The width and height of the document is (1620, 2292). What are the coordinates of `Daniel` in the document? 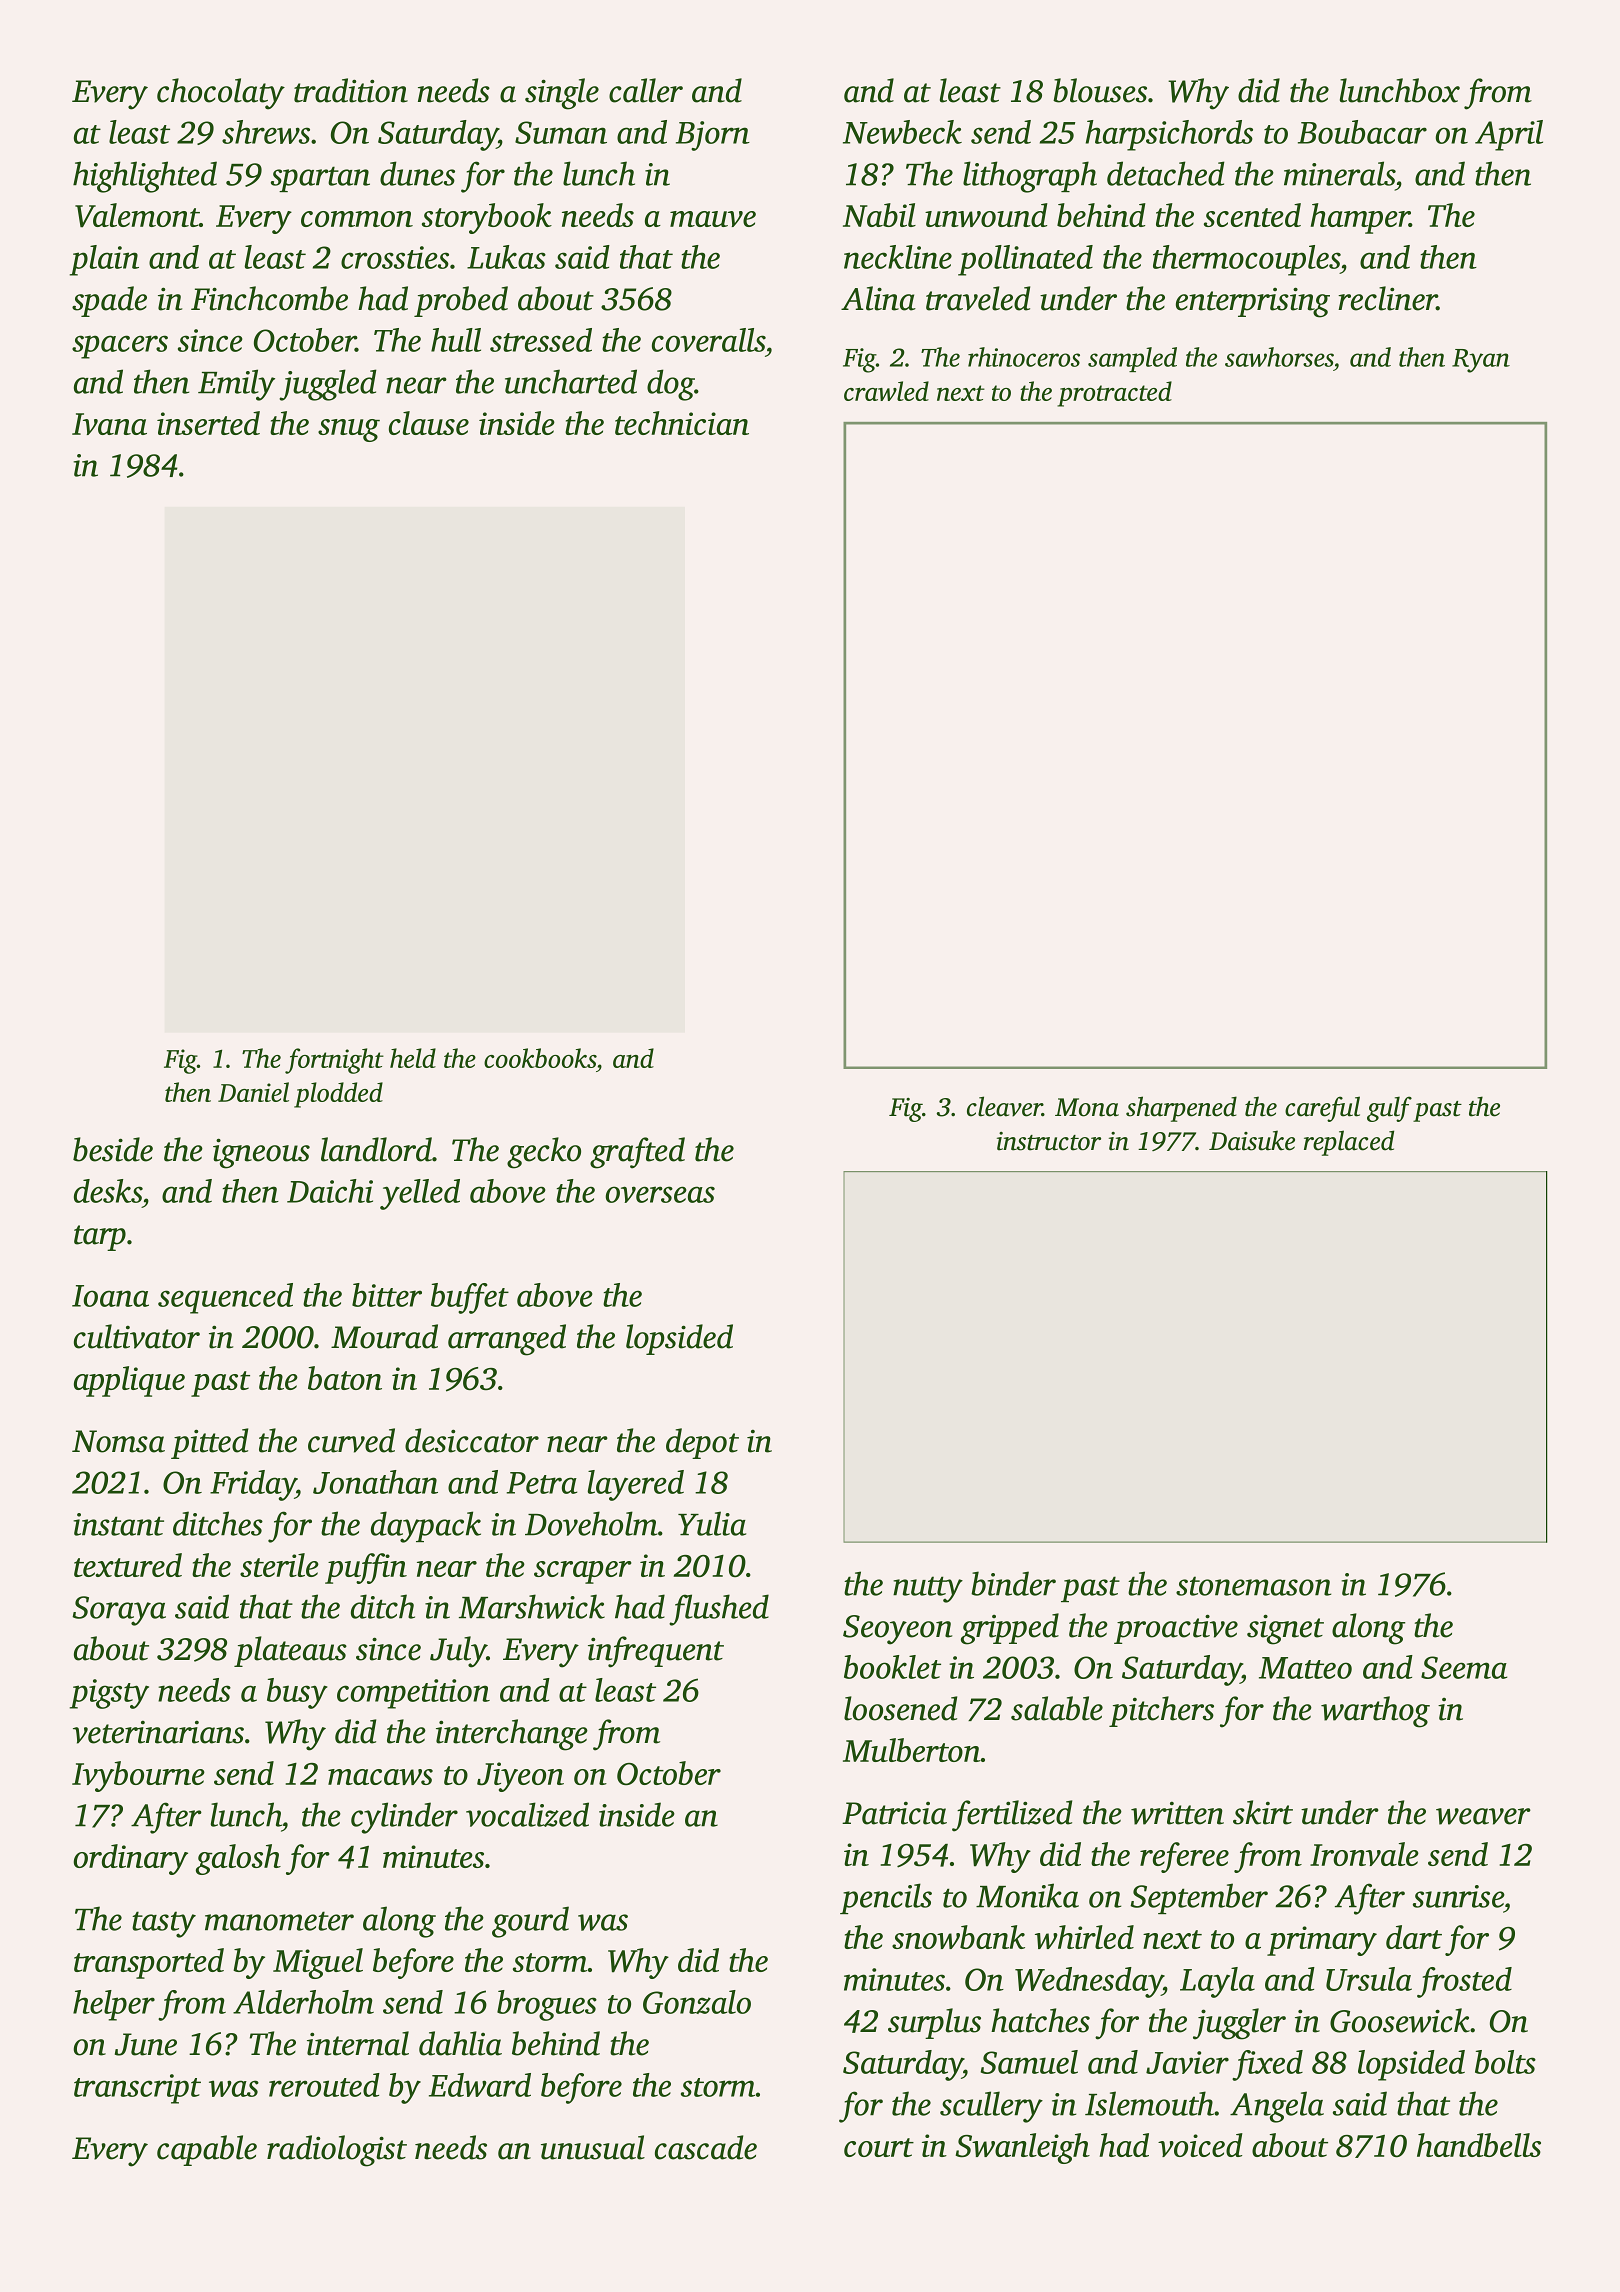 It's located at (253, 1092).
